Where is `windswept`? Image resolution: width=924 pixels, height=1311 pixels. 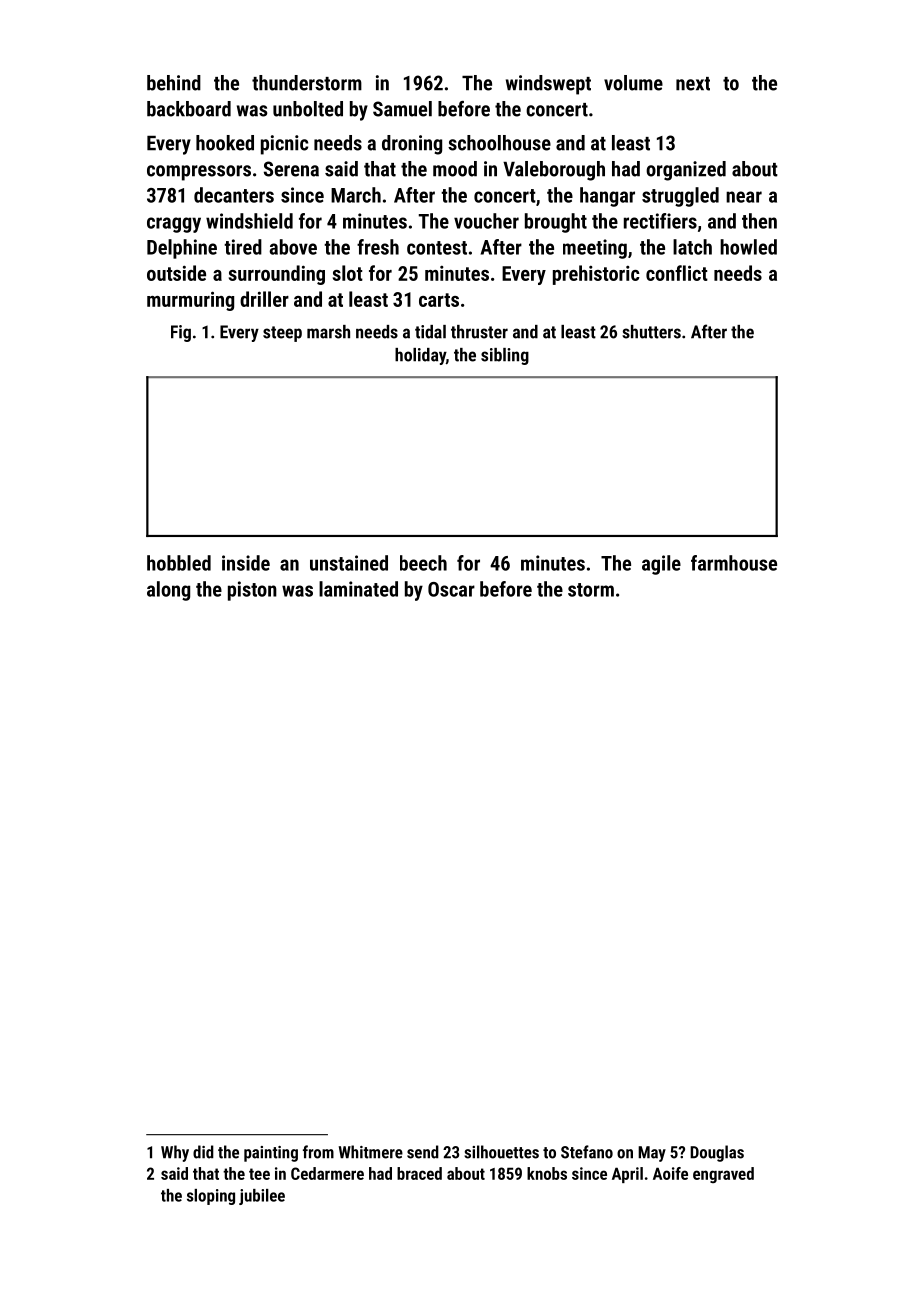 windswept is located at coordinates (548, 85).
